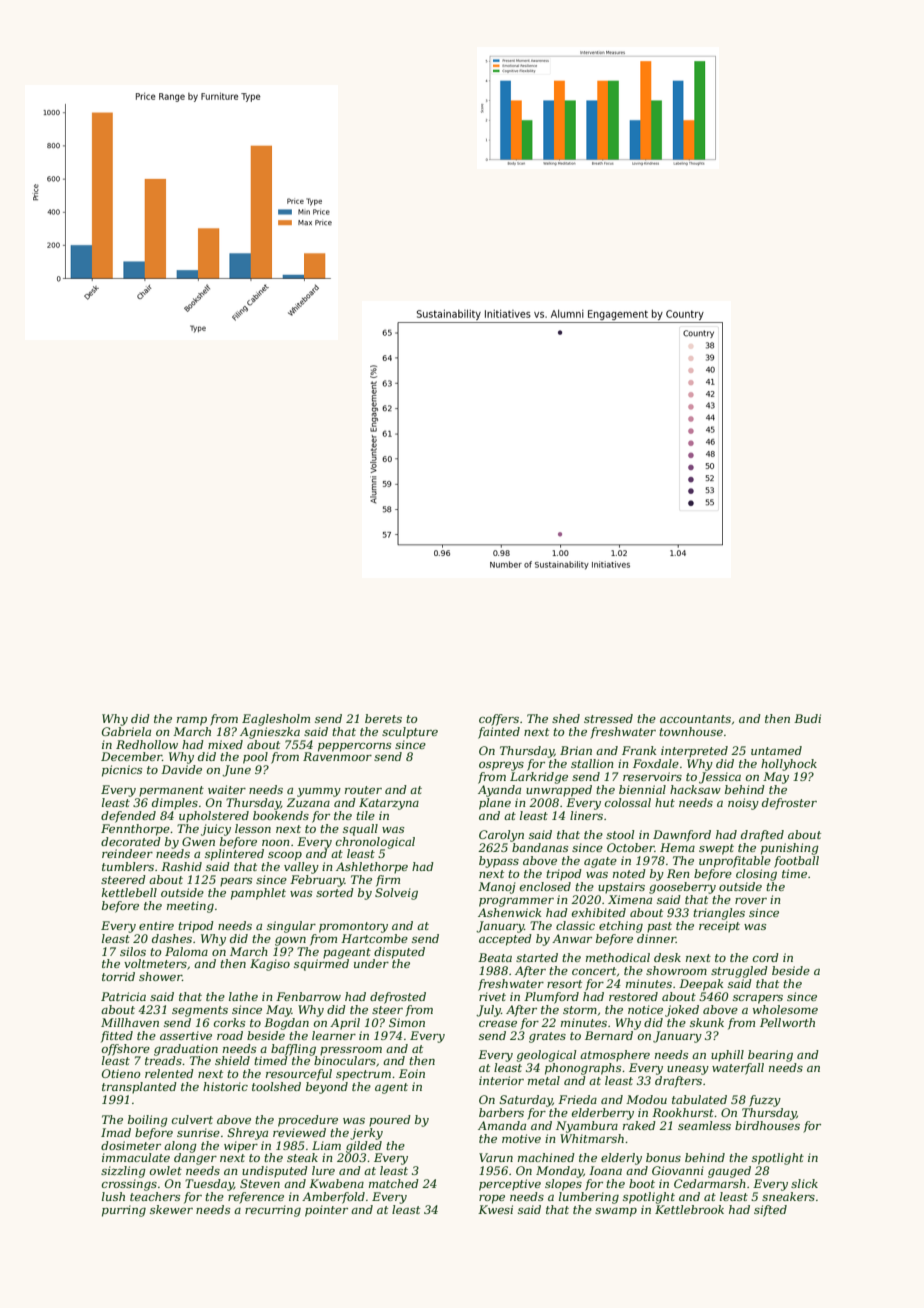  I want to click on ramp, so click(192, 721).
